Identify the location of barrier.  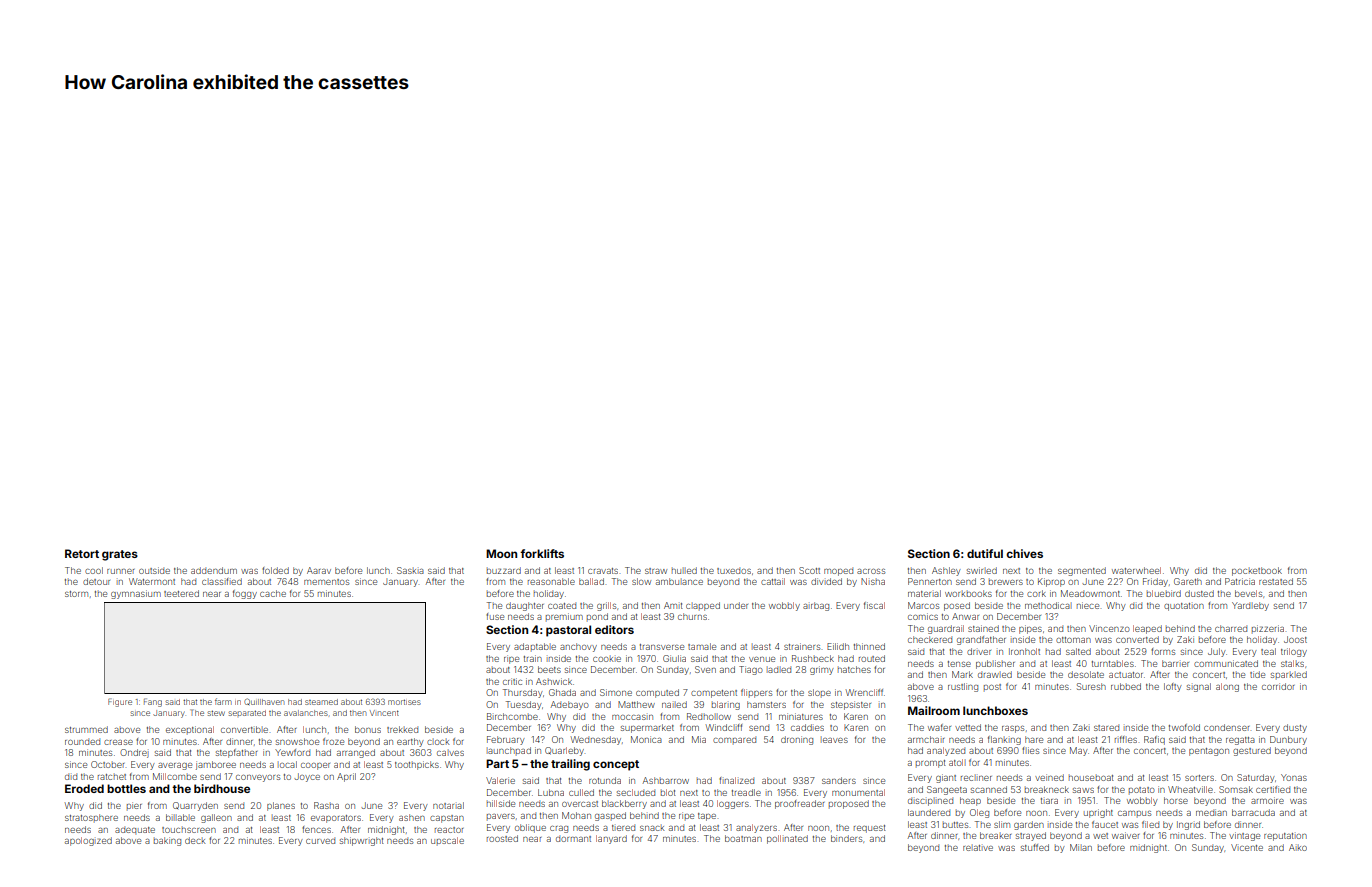
(1175, 663).
